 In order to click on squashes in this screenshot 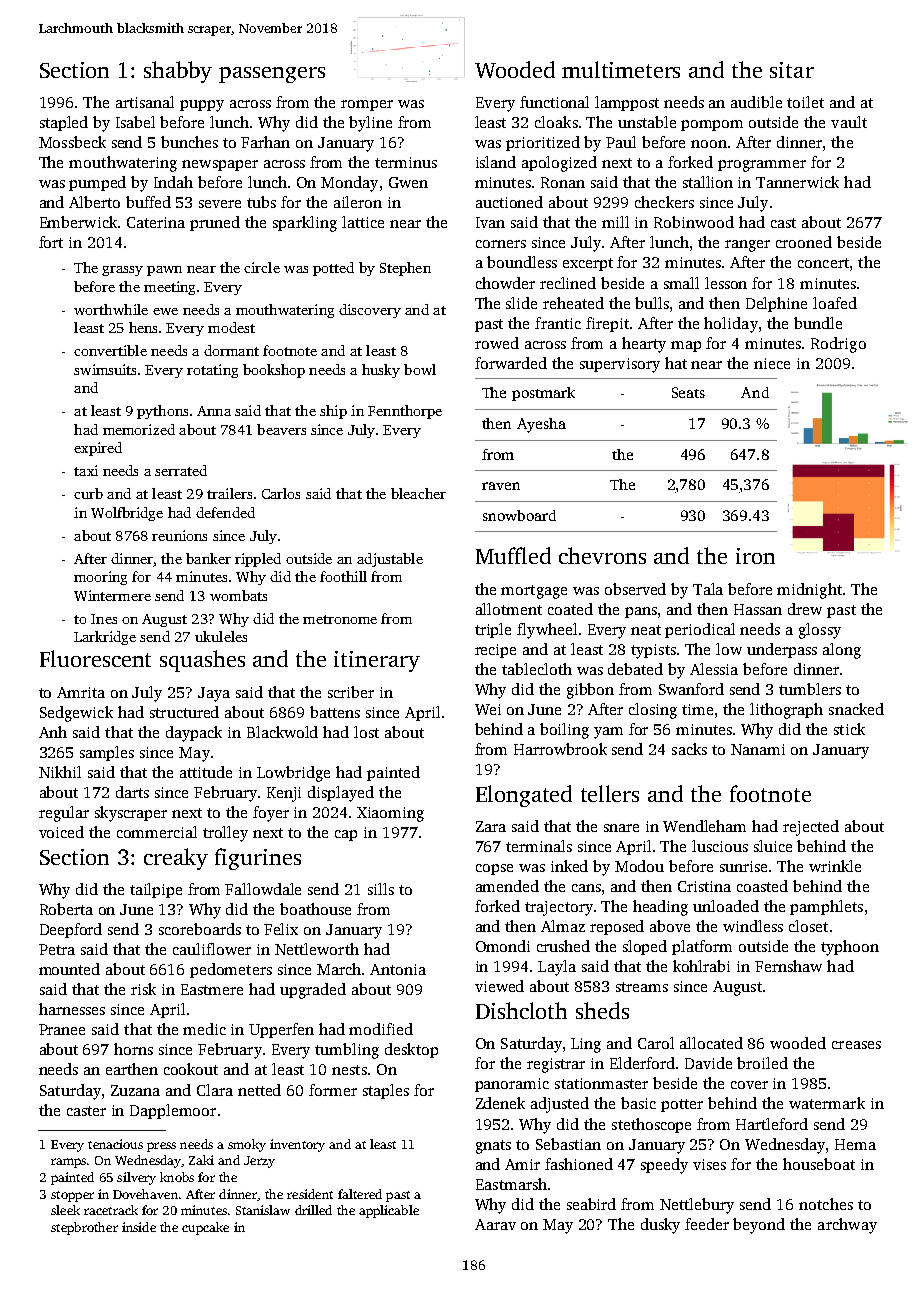, I will do `click(202, 661)`.
